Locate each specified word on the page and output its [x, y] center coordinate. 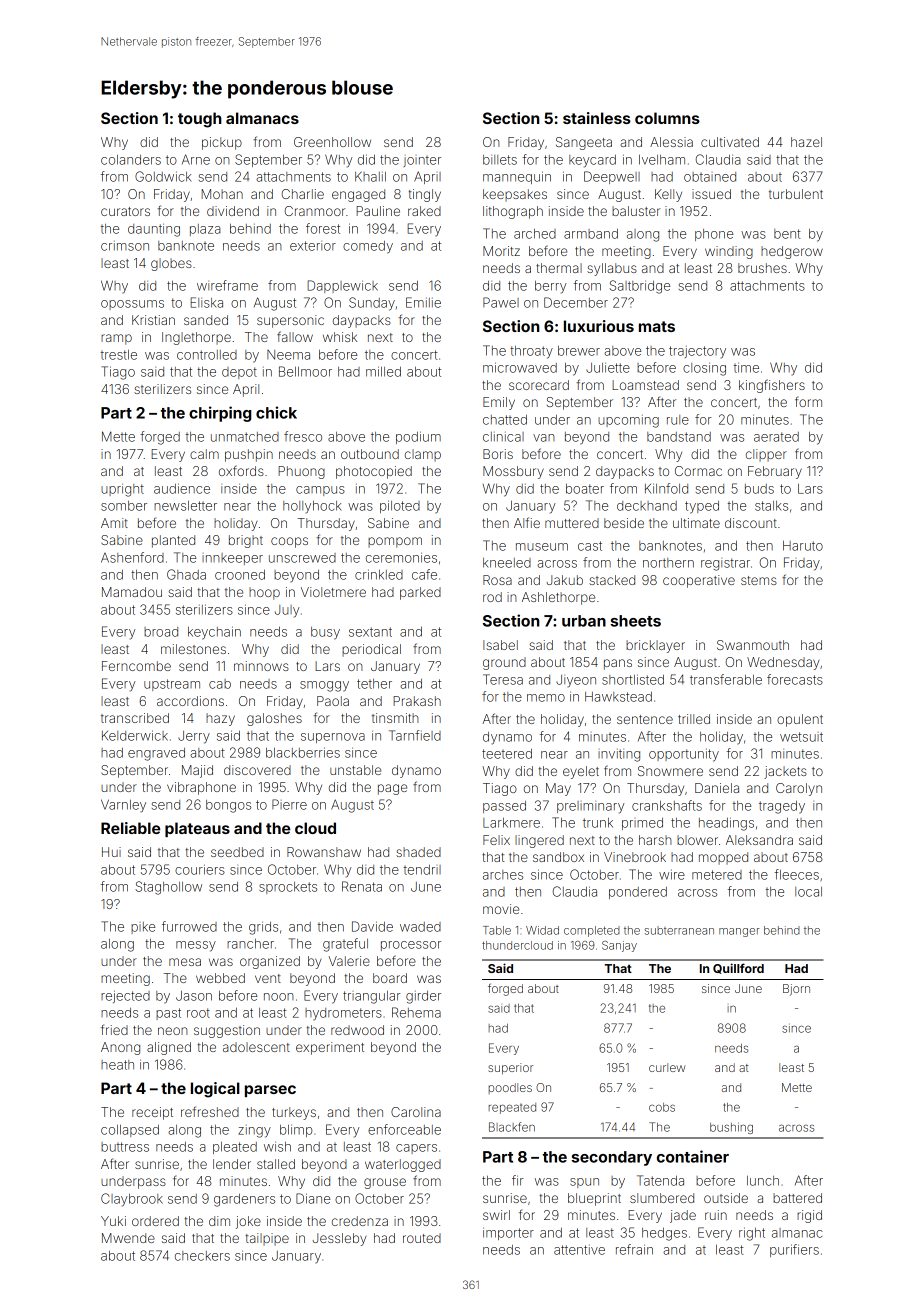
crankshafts [667, 805]
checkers [202, 1256]
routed [422, 1238]
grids [263, 928]
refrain [634, 1249]
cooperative [699, 581]
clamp [423, 455]
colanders [131, 160]
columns [667, 118]
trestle [119, 355]
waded [420, 927]
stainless [597, 118]
